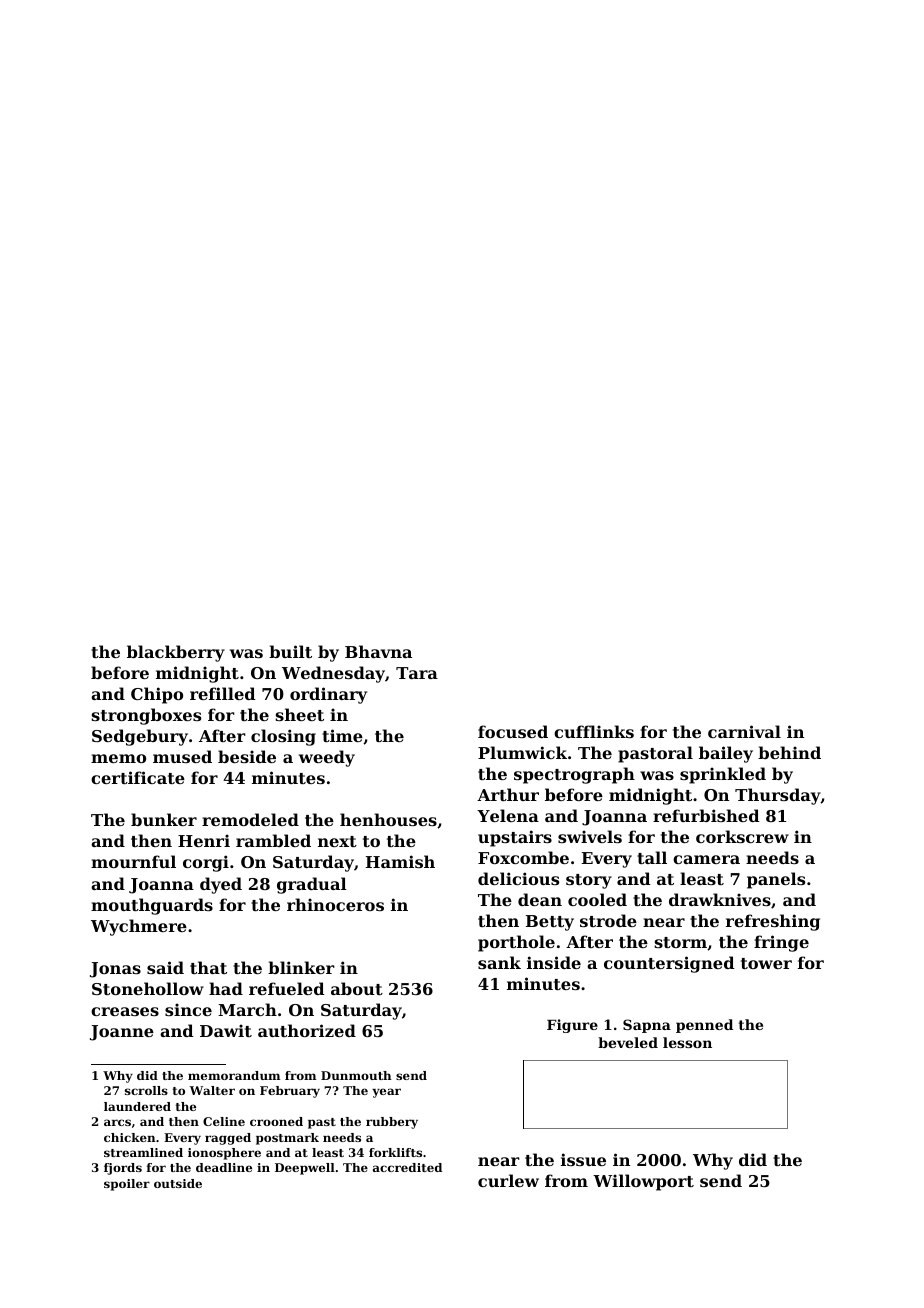  Describe the element at coordinates (226, 1030) in the screenshot. I see `Dawit` at that location.
